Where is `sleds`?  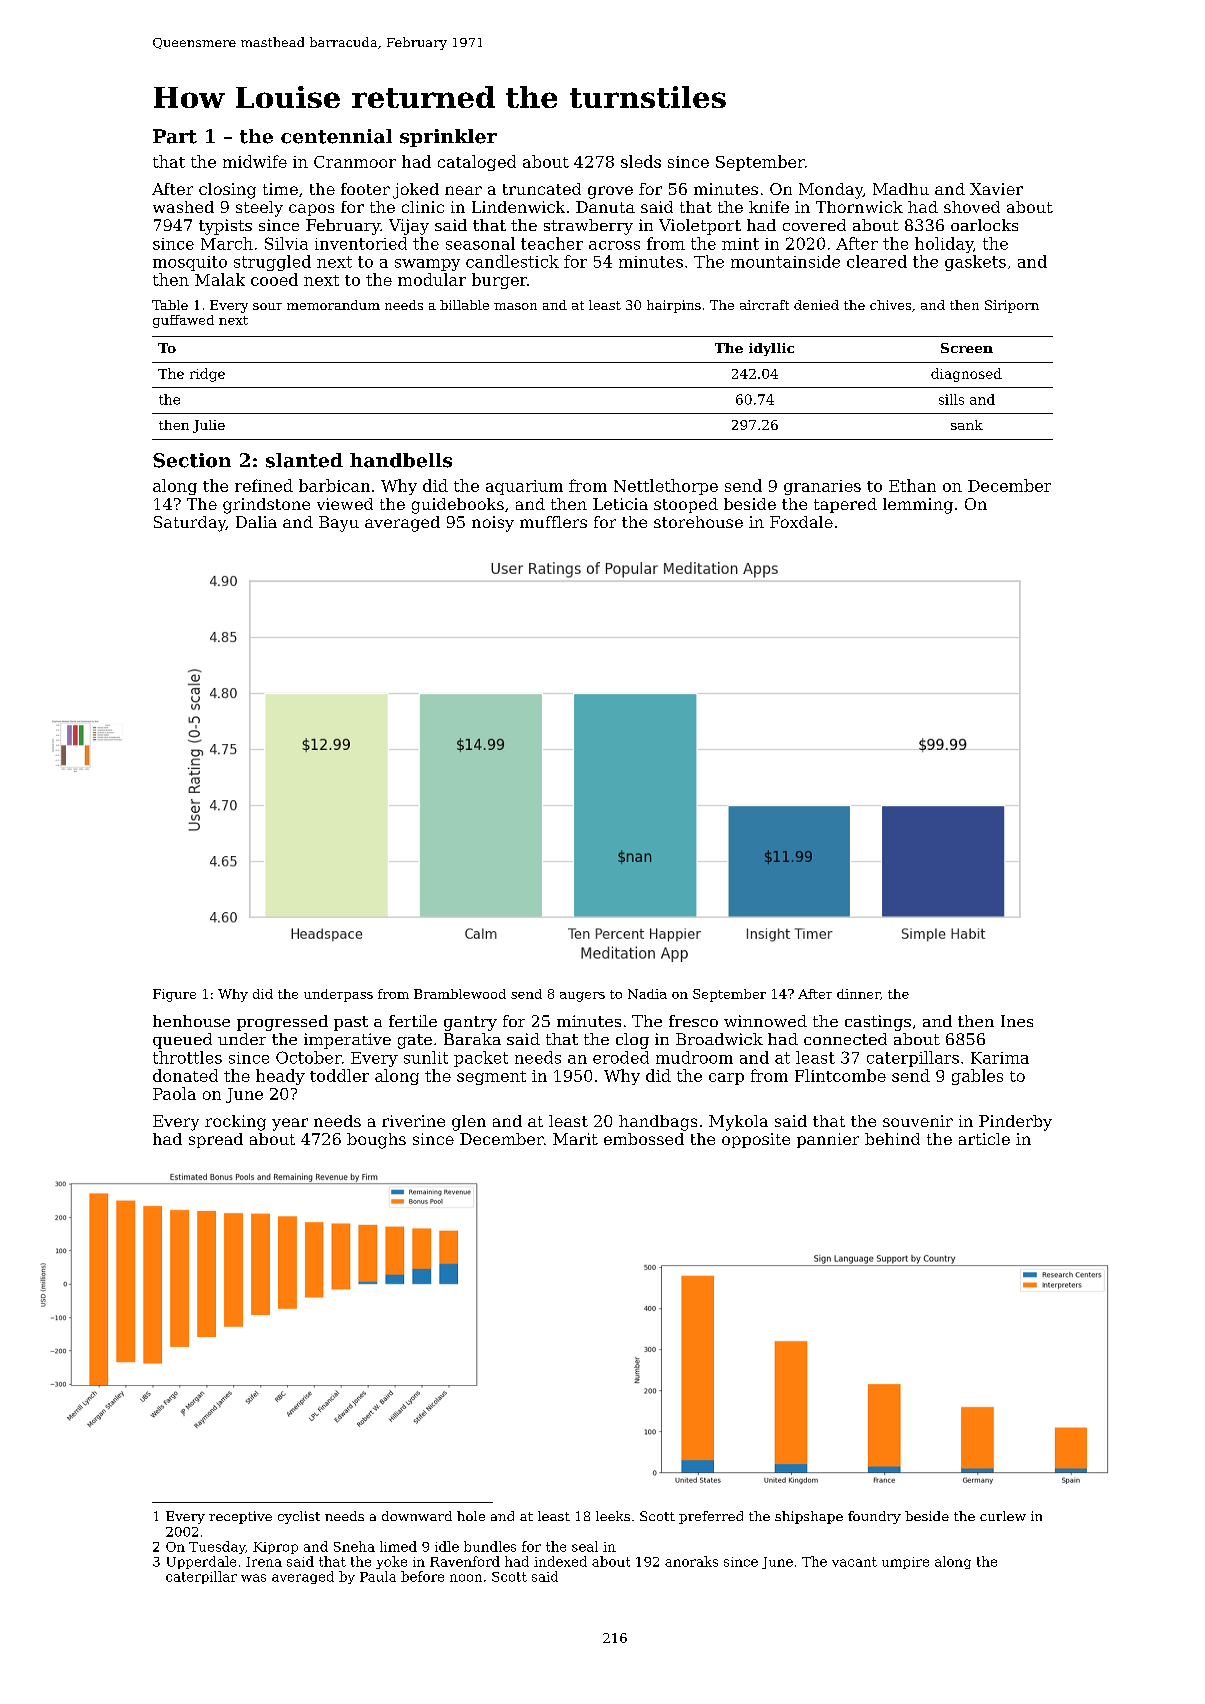 sleds is located at coordinates (641, 161).
